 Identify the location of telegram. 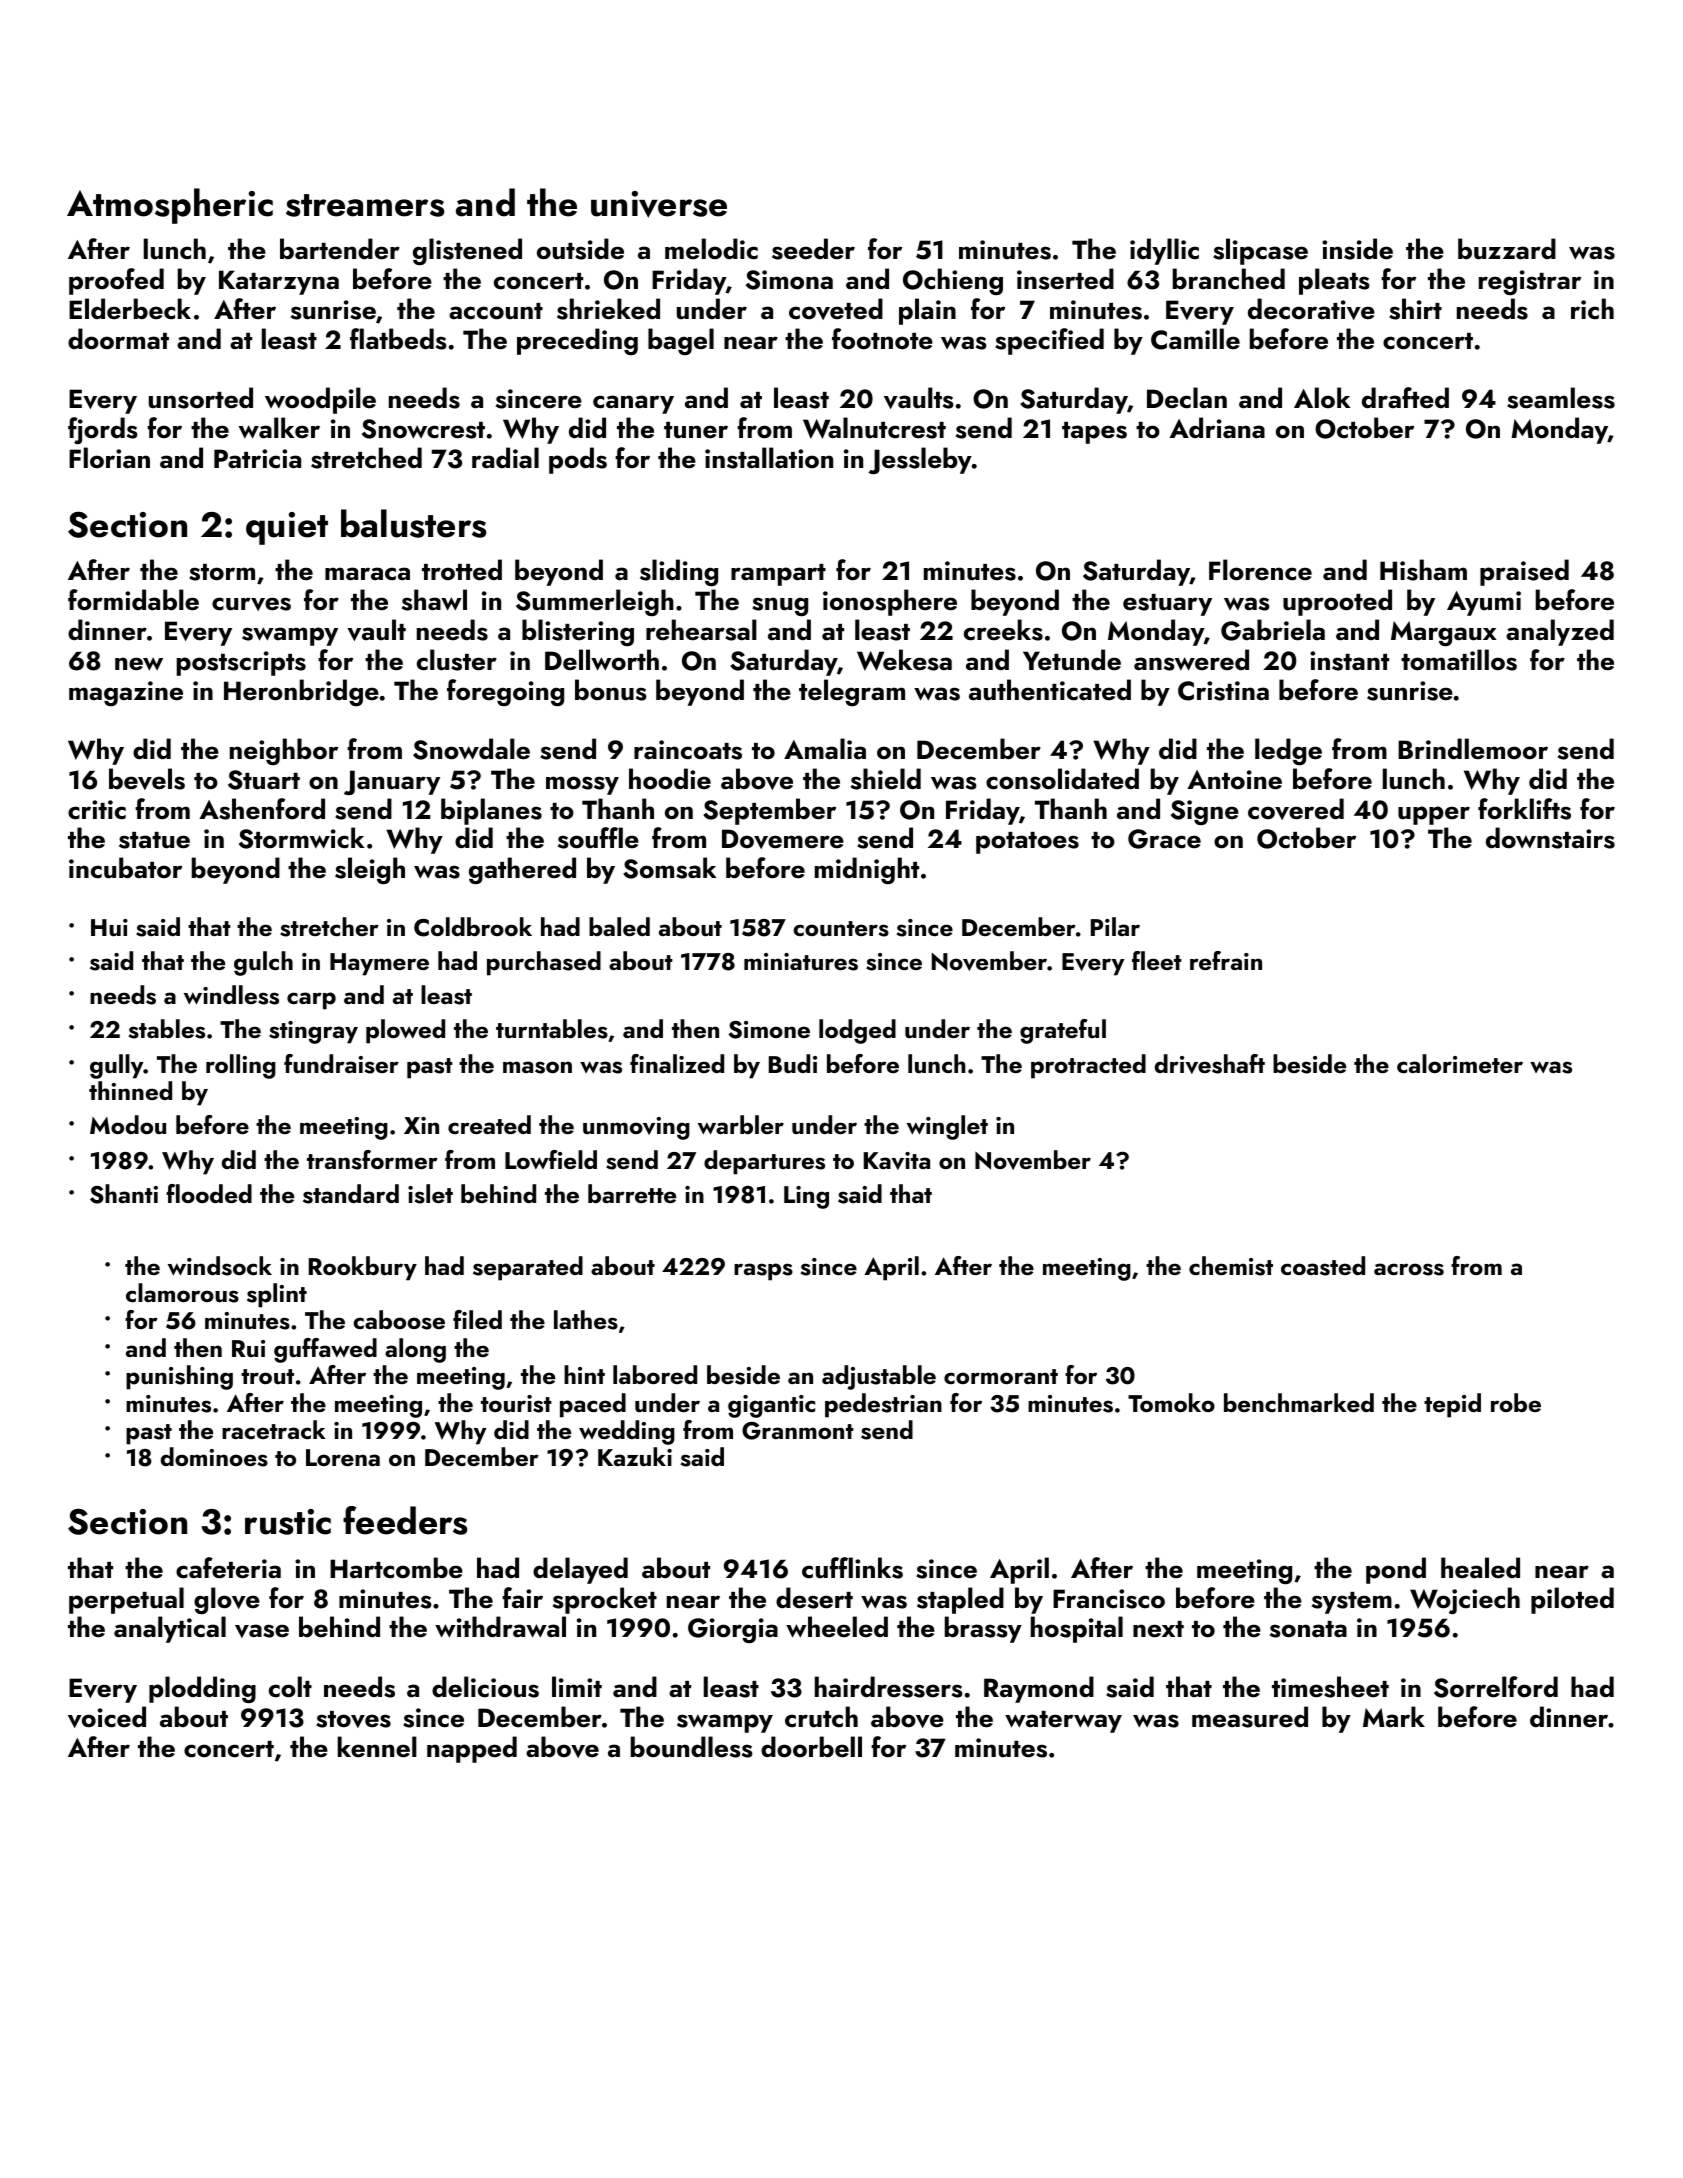
(852, 692).
